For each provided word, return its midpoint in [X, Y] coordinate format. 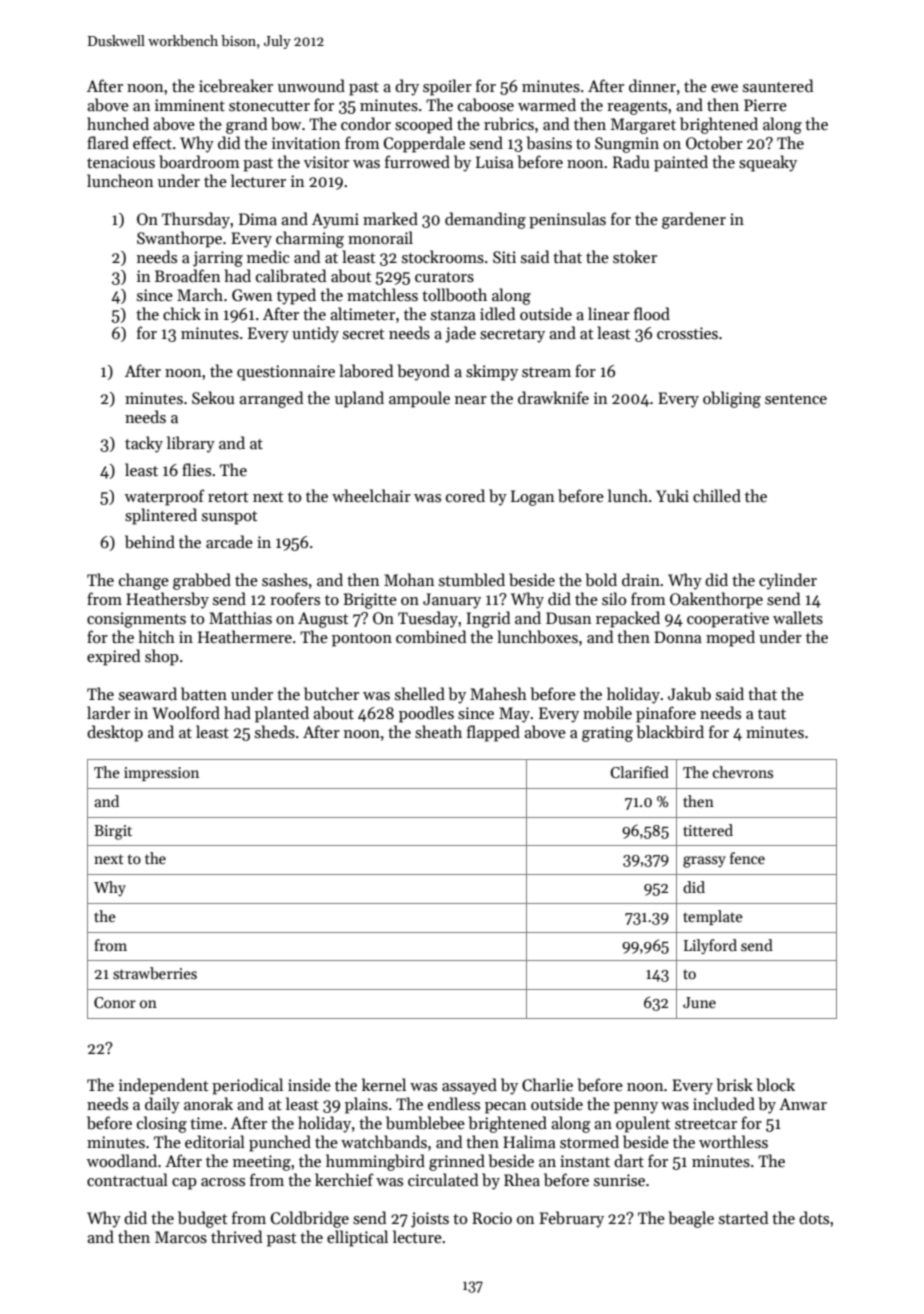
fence [747, 858]
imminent [190, 105]
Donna [678, 637]
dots [814, 1217]
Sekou [213, 397]
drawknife [553, 397]
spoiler [447, 87]
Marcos [181, 1237]
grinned [457, 1162]
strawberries [155, 973]
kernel [384, 1084]
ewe [724, 88]
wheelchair [371, 495]
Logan [533, 498]
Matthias [240, 617]
